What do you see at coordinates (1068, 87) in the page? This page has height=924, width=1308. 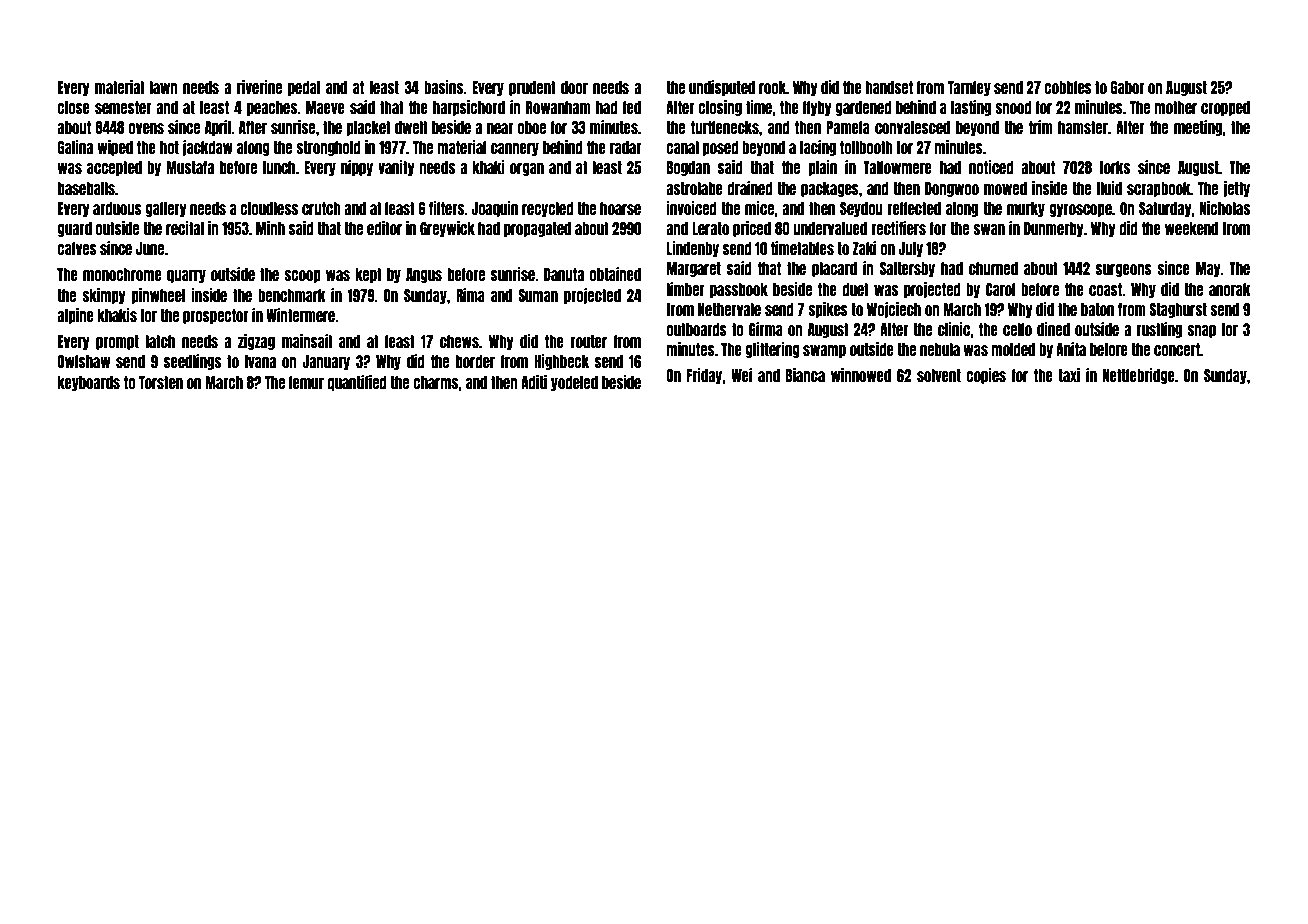 I see `cobbles` at bounding box center [1068, 87].
